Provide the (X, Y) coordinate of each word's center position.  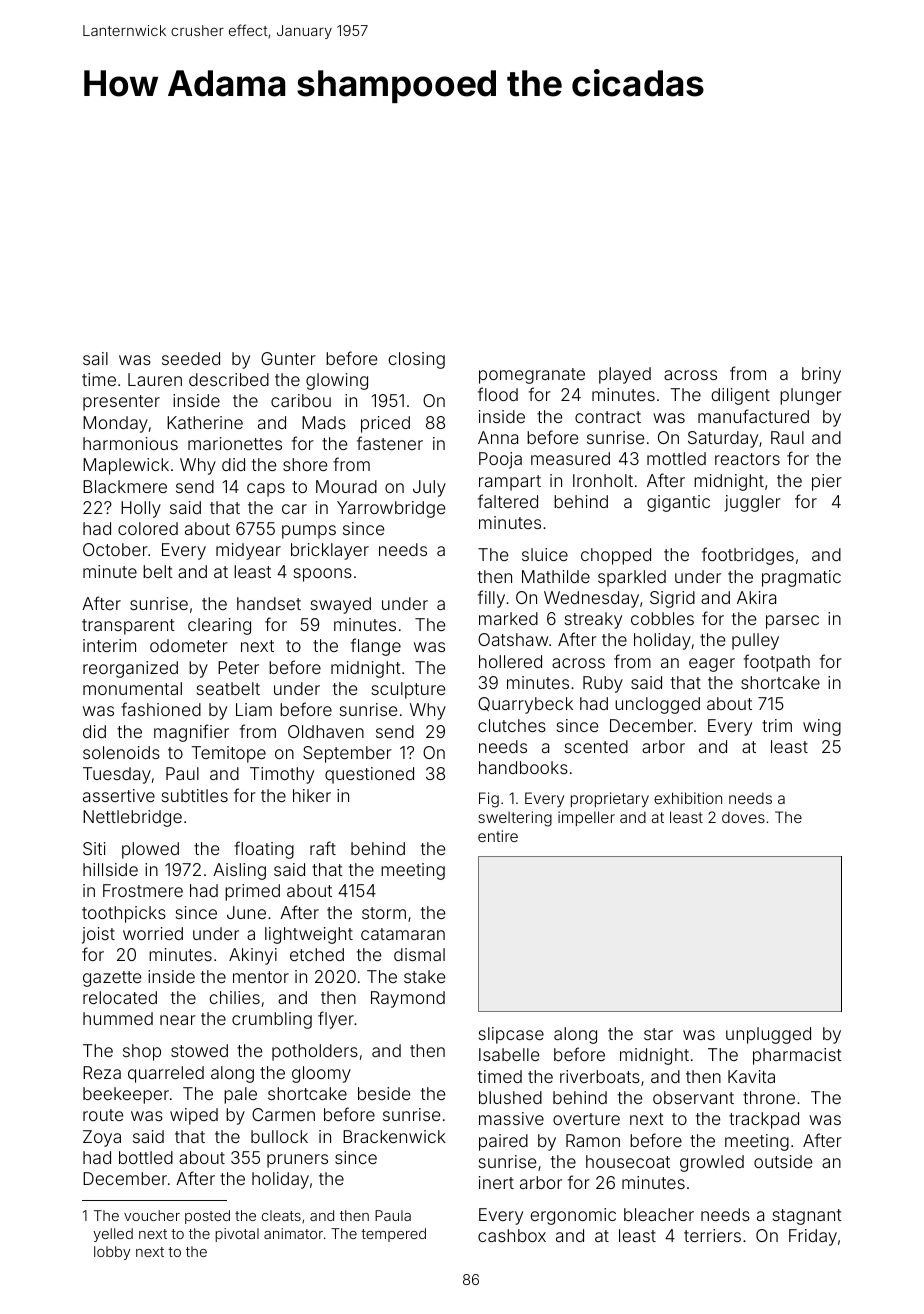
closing (416, 360)
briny (821, 375)
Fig (489, 800)
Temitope (228, 754)
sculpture (408, 690)
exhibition (688, 798)
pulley (755, 641)
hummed (118, 1018)
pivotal (237, 1235)
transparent (128, 627)
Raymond (408, 999)
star (658, 1034)
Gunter (288, 358)
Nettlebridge (132, 818)
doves (743, 817)
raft (323, 848)
